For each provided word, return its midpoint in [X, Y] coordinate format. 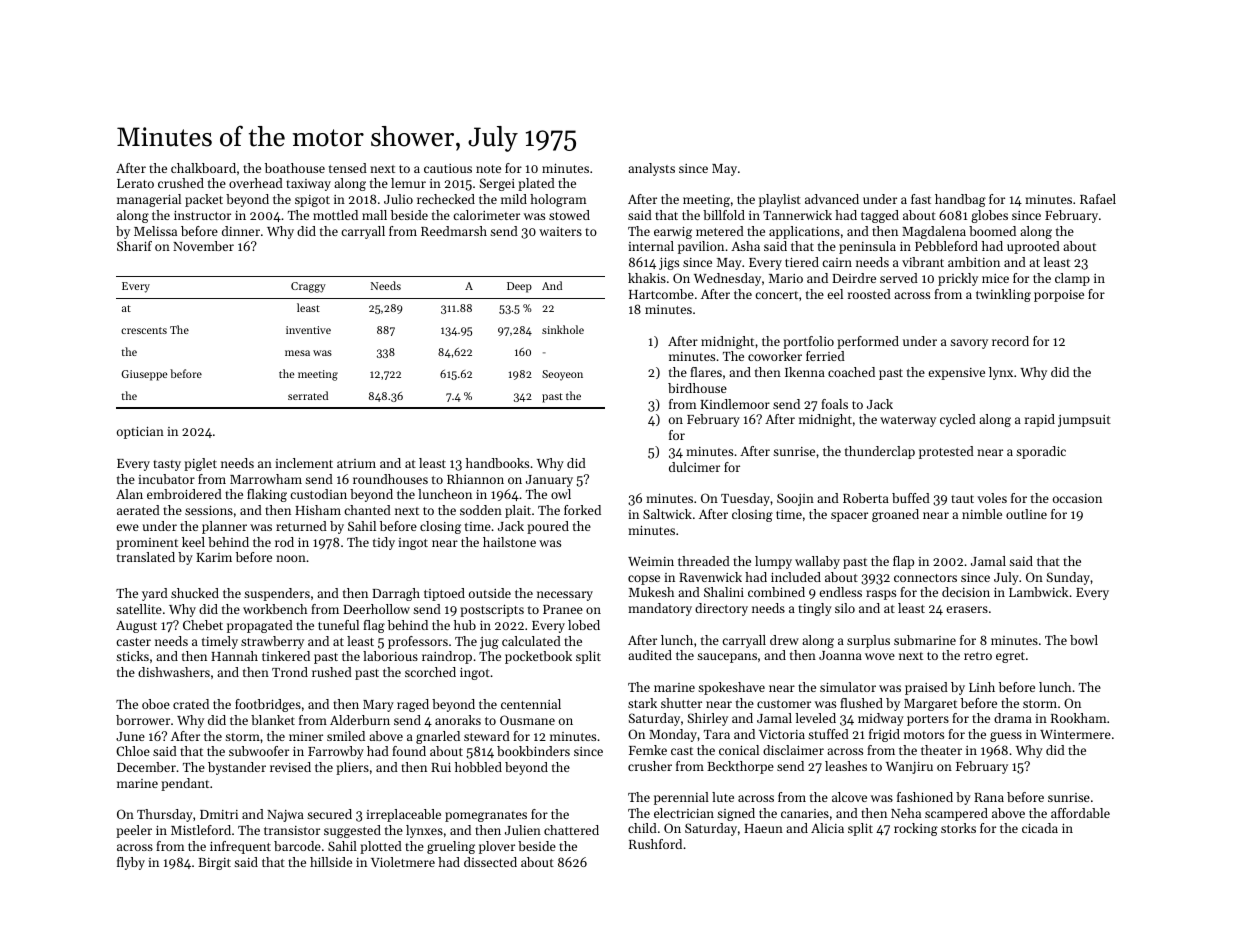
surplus [868, 641]
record [1010, 341]
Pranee [563, 609]
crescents [144, 330]
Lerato [135, 183]
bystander [237, 768]
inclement [304, 463]
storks [958, 828]
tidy [384, 543]
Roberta [866, 498]
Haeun [763, 828]
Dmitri [219, 814]
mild [514, 199]
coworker [775, 356]
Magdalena [934, 232]
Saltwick [667, 514]
